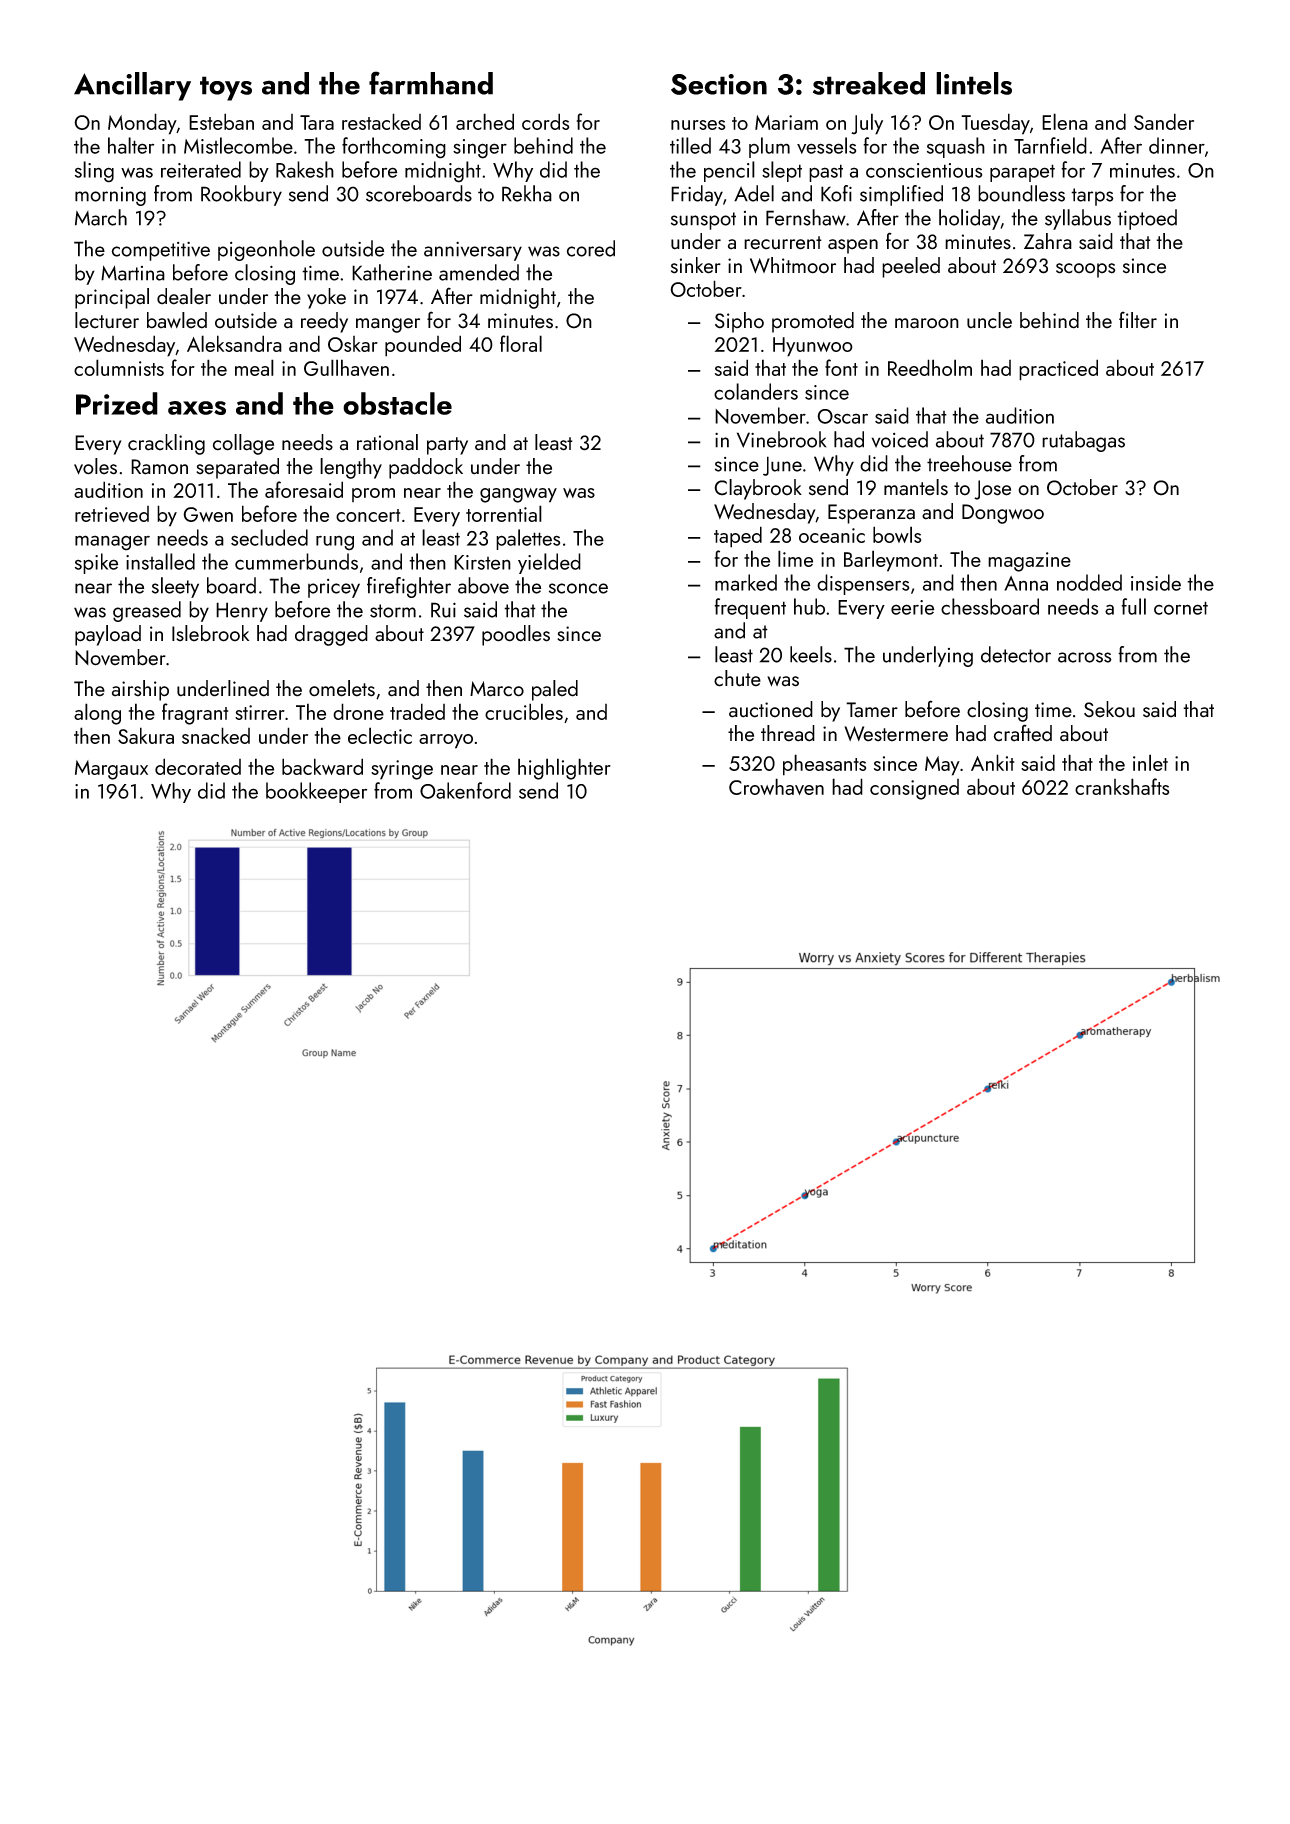  What do you see at coordinates (1156, 582) in the image?
I see `inside` at bounding box center [1156, 582].
